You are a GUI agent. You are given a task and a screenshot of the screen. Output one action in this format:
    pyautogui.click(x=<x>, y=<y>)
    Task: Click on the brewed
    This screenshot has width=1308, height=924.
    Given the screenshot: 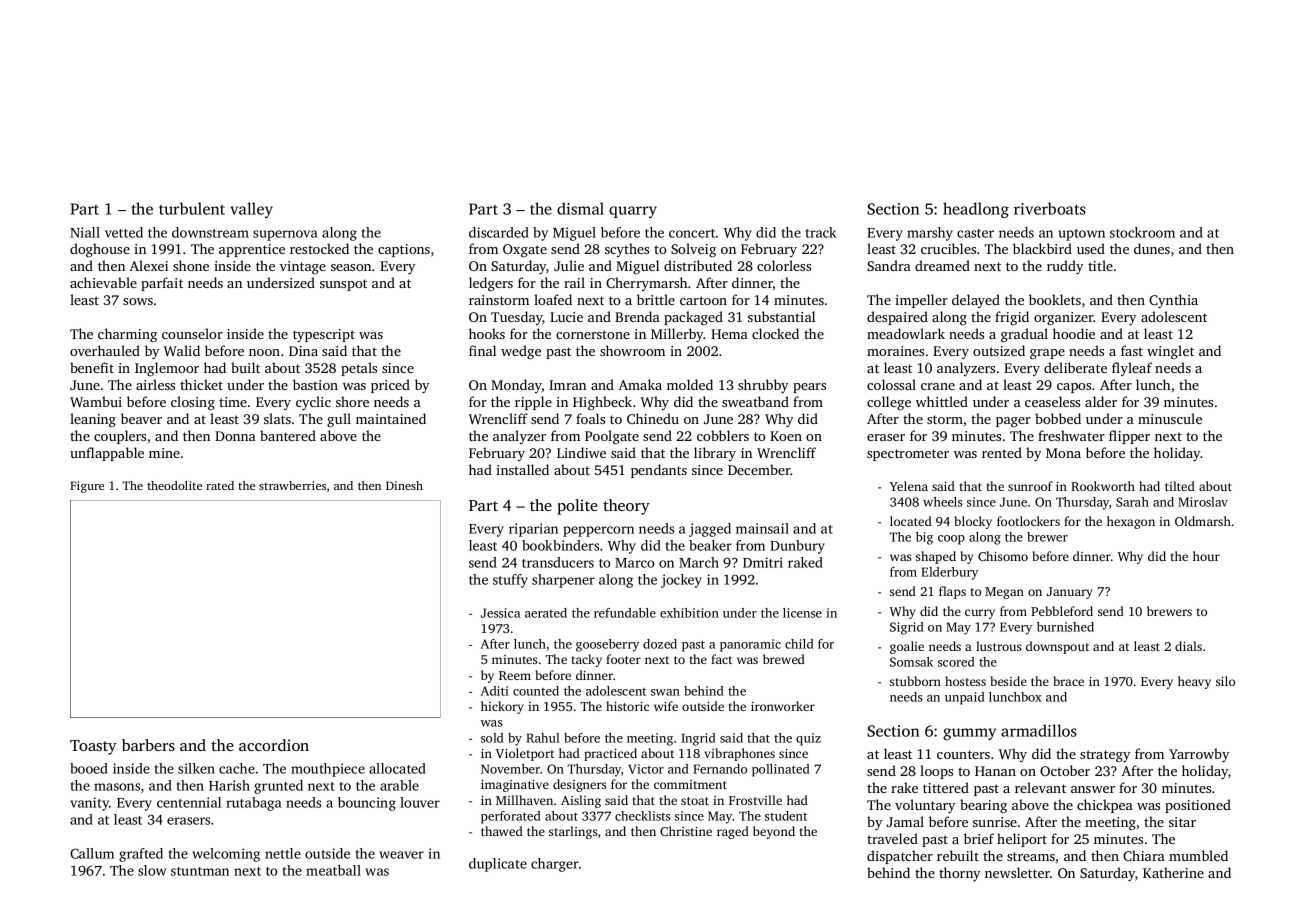 What is the action you would take?
    pyautogui.click(x=784, y=659)
